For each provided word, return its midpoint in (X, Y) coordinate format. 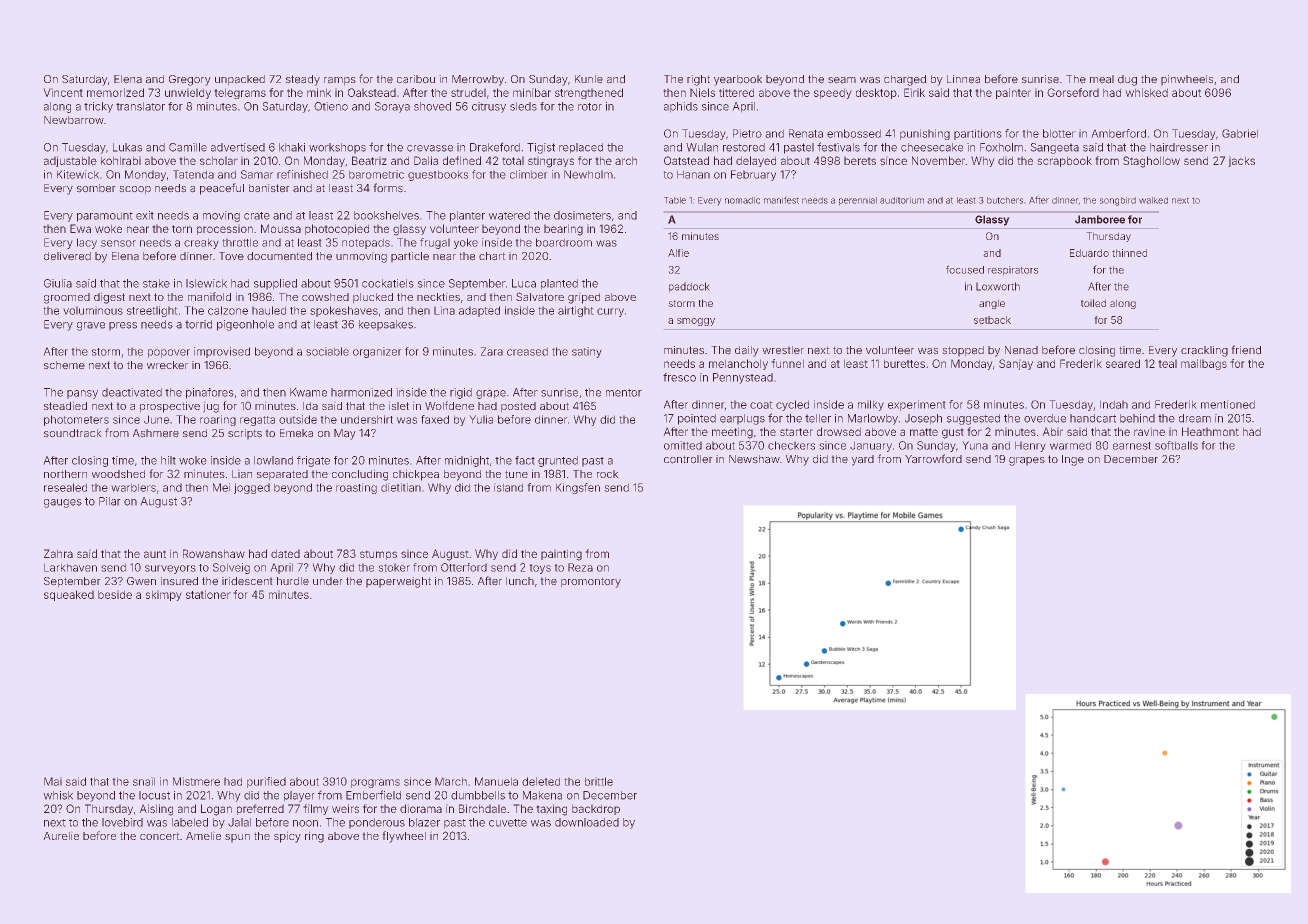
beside (115, 594)
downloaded (587, 822)
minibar (532, 92)
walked (1153, 200)
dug (1127, 80)
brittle (599, 781)
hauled (269, 310)
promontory (591, 582)
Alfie (678, 253)
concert (160, 836)
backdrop (596, 809)
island (508, 487)
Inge (1073, 460)
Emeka (296, 433)
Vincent (63, 92)
